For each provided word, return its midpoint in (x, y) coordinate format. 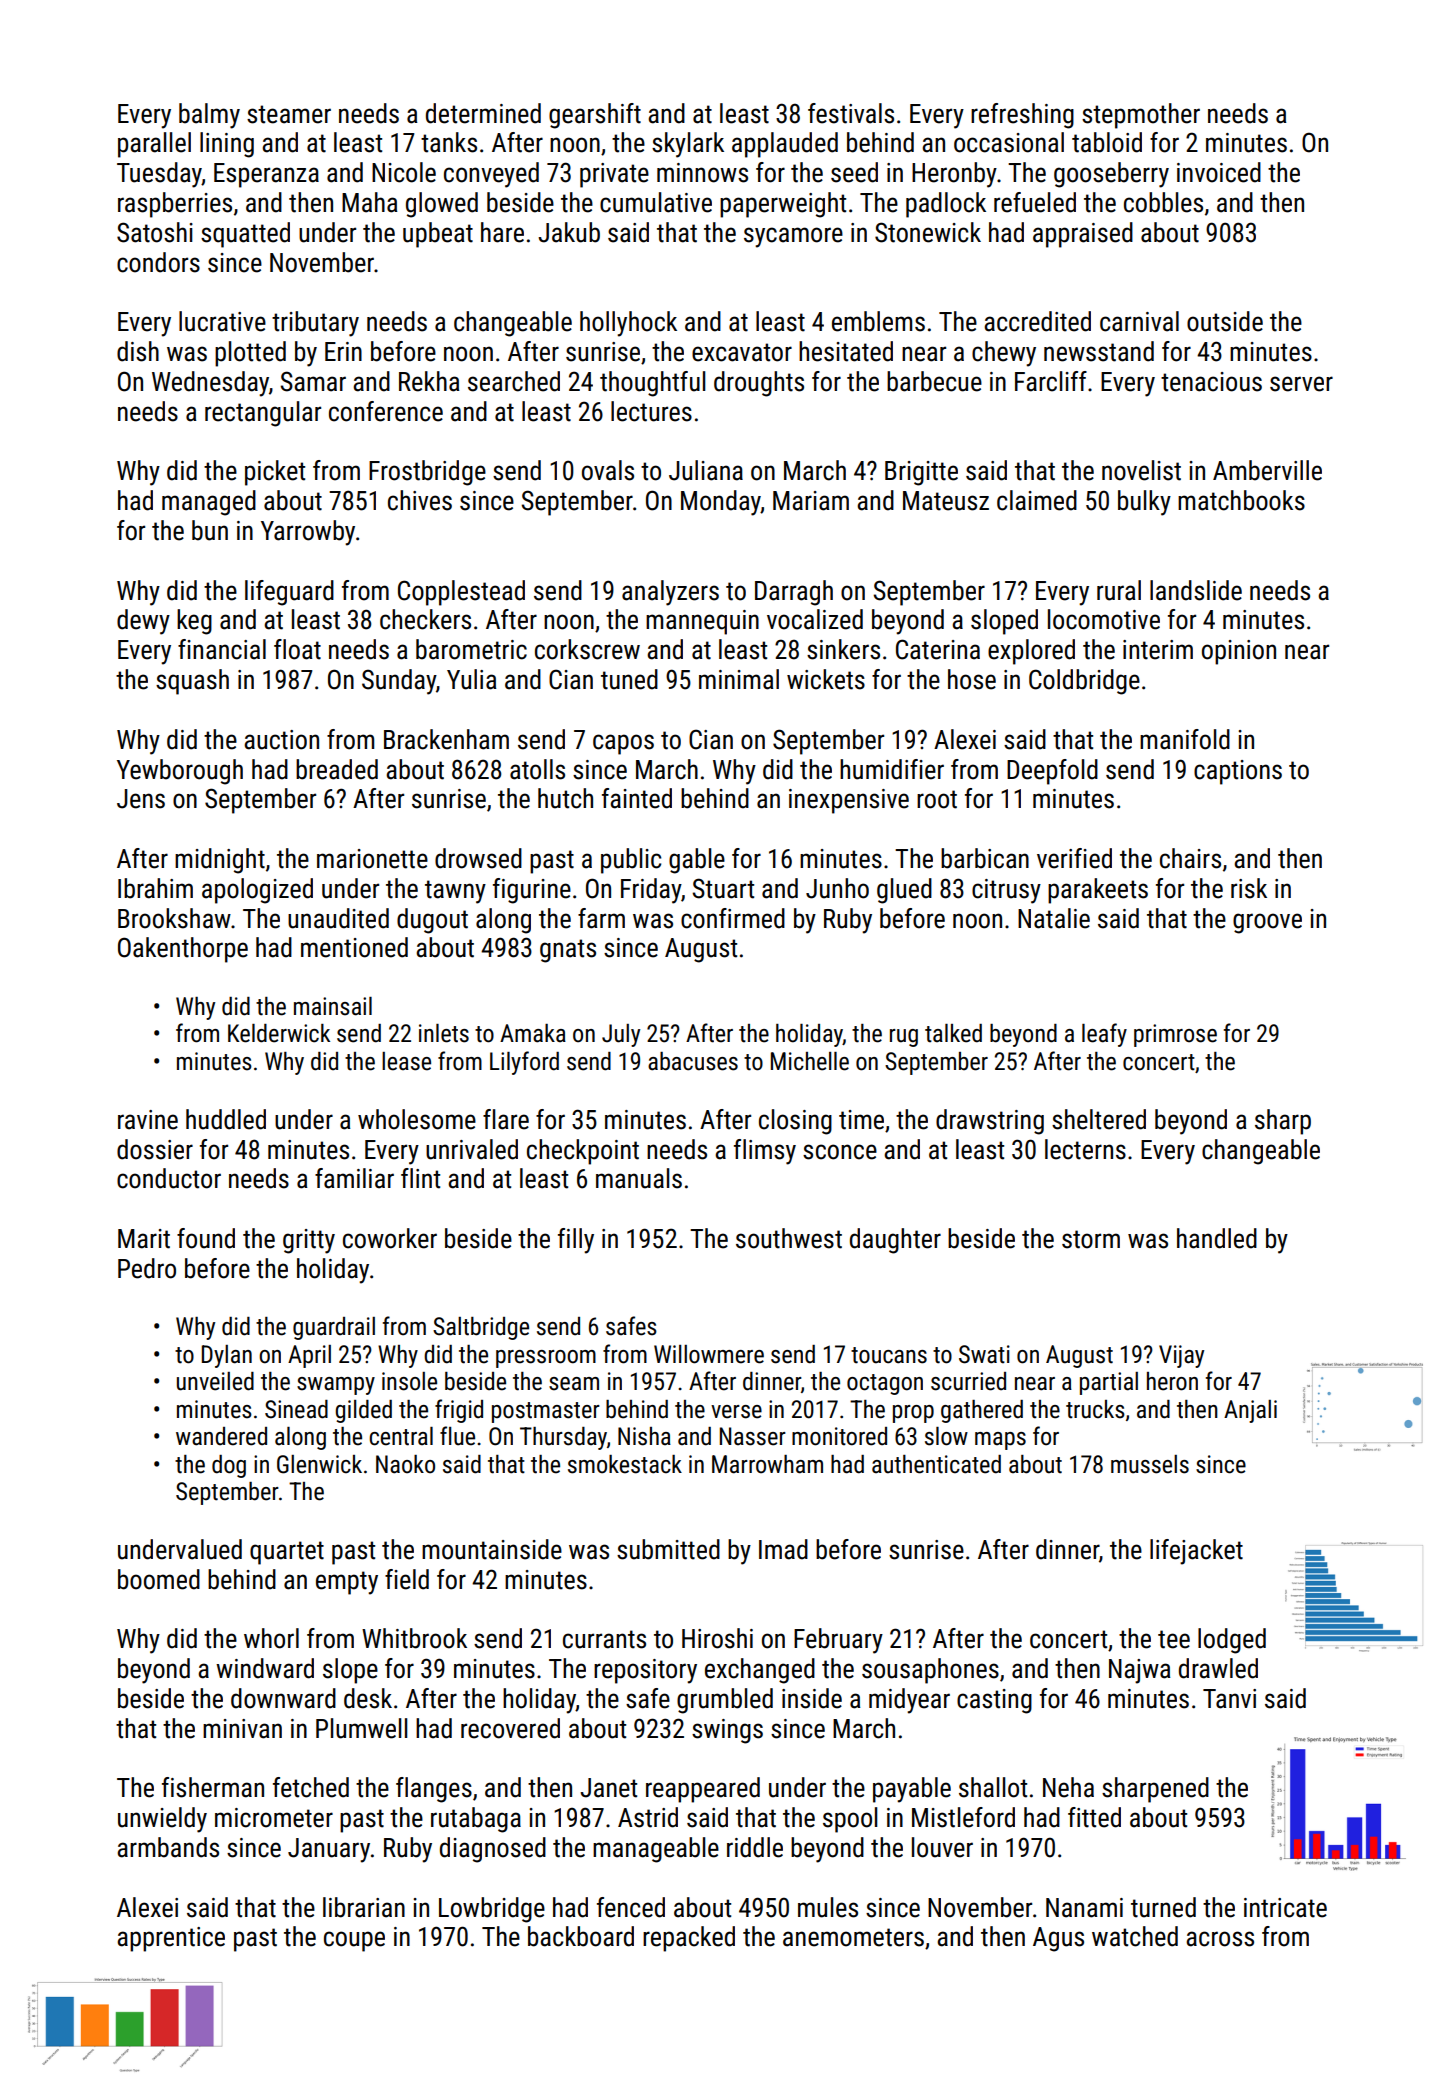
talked (953, 1033)
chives (420, 500)
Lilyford (524, 1063)
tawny (455, 892)
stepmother (1141, 116)
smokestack (625, 1464)
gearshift (595, 116)
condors (158, 262)
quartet (287, 1553)
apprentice (171, 1939)
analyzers (670, 593)
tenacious (1211, 382)
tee (1174, 1639)
